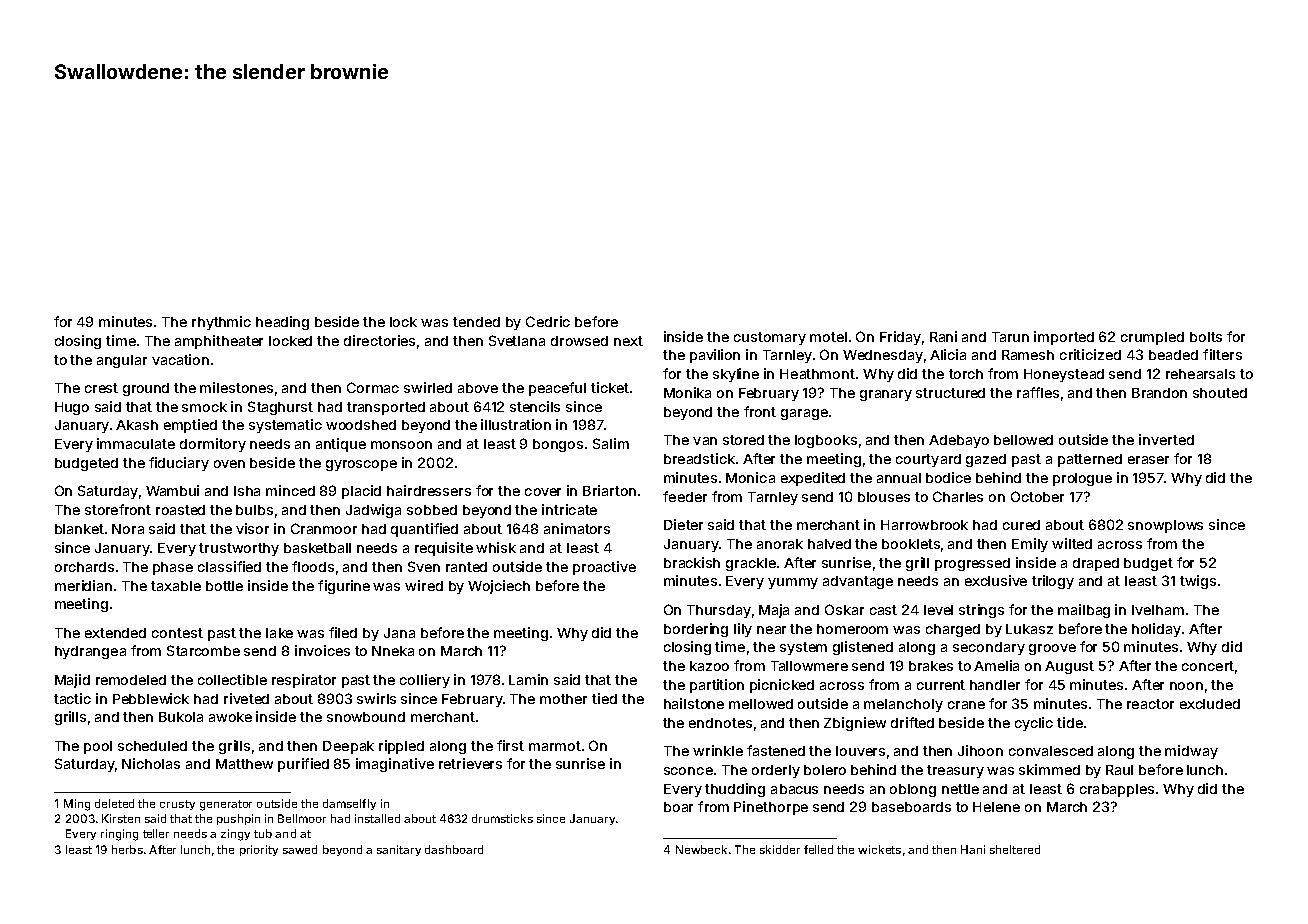 This image has height=924, width=1308. Describe the element at coordinates (224, 586) in the image. I see `bottle` at that location.
